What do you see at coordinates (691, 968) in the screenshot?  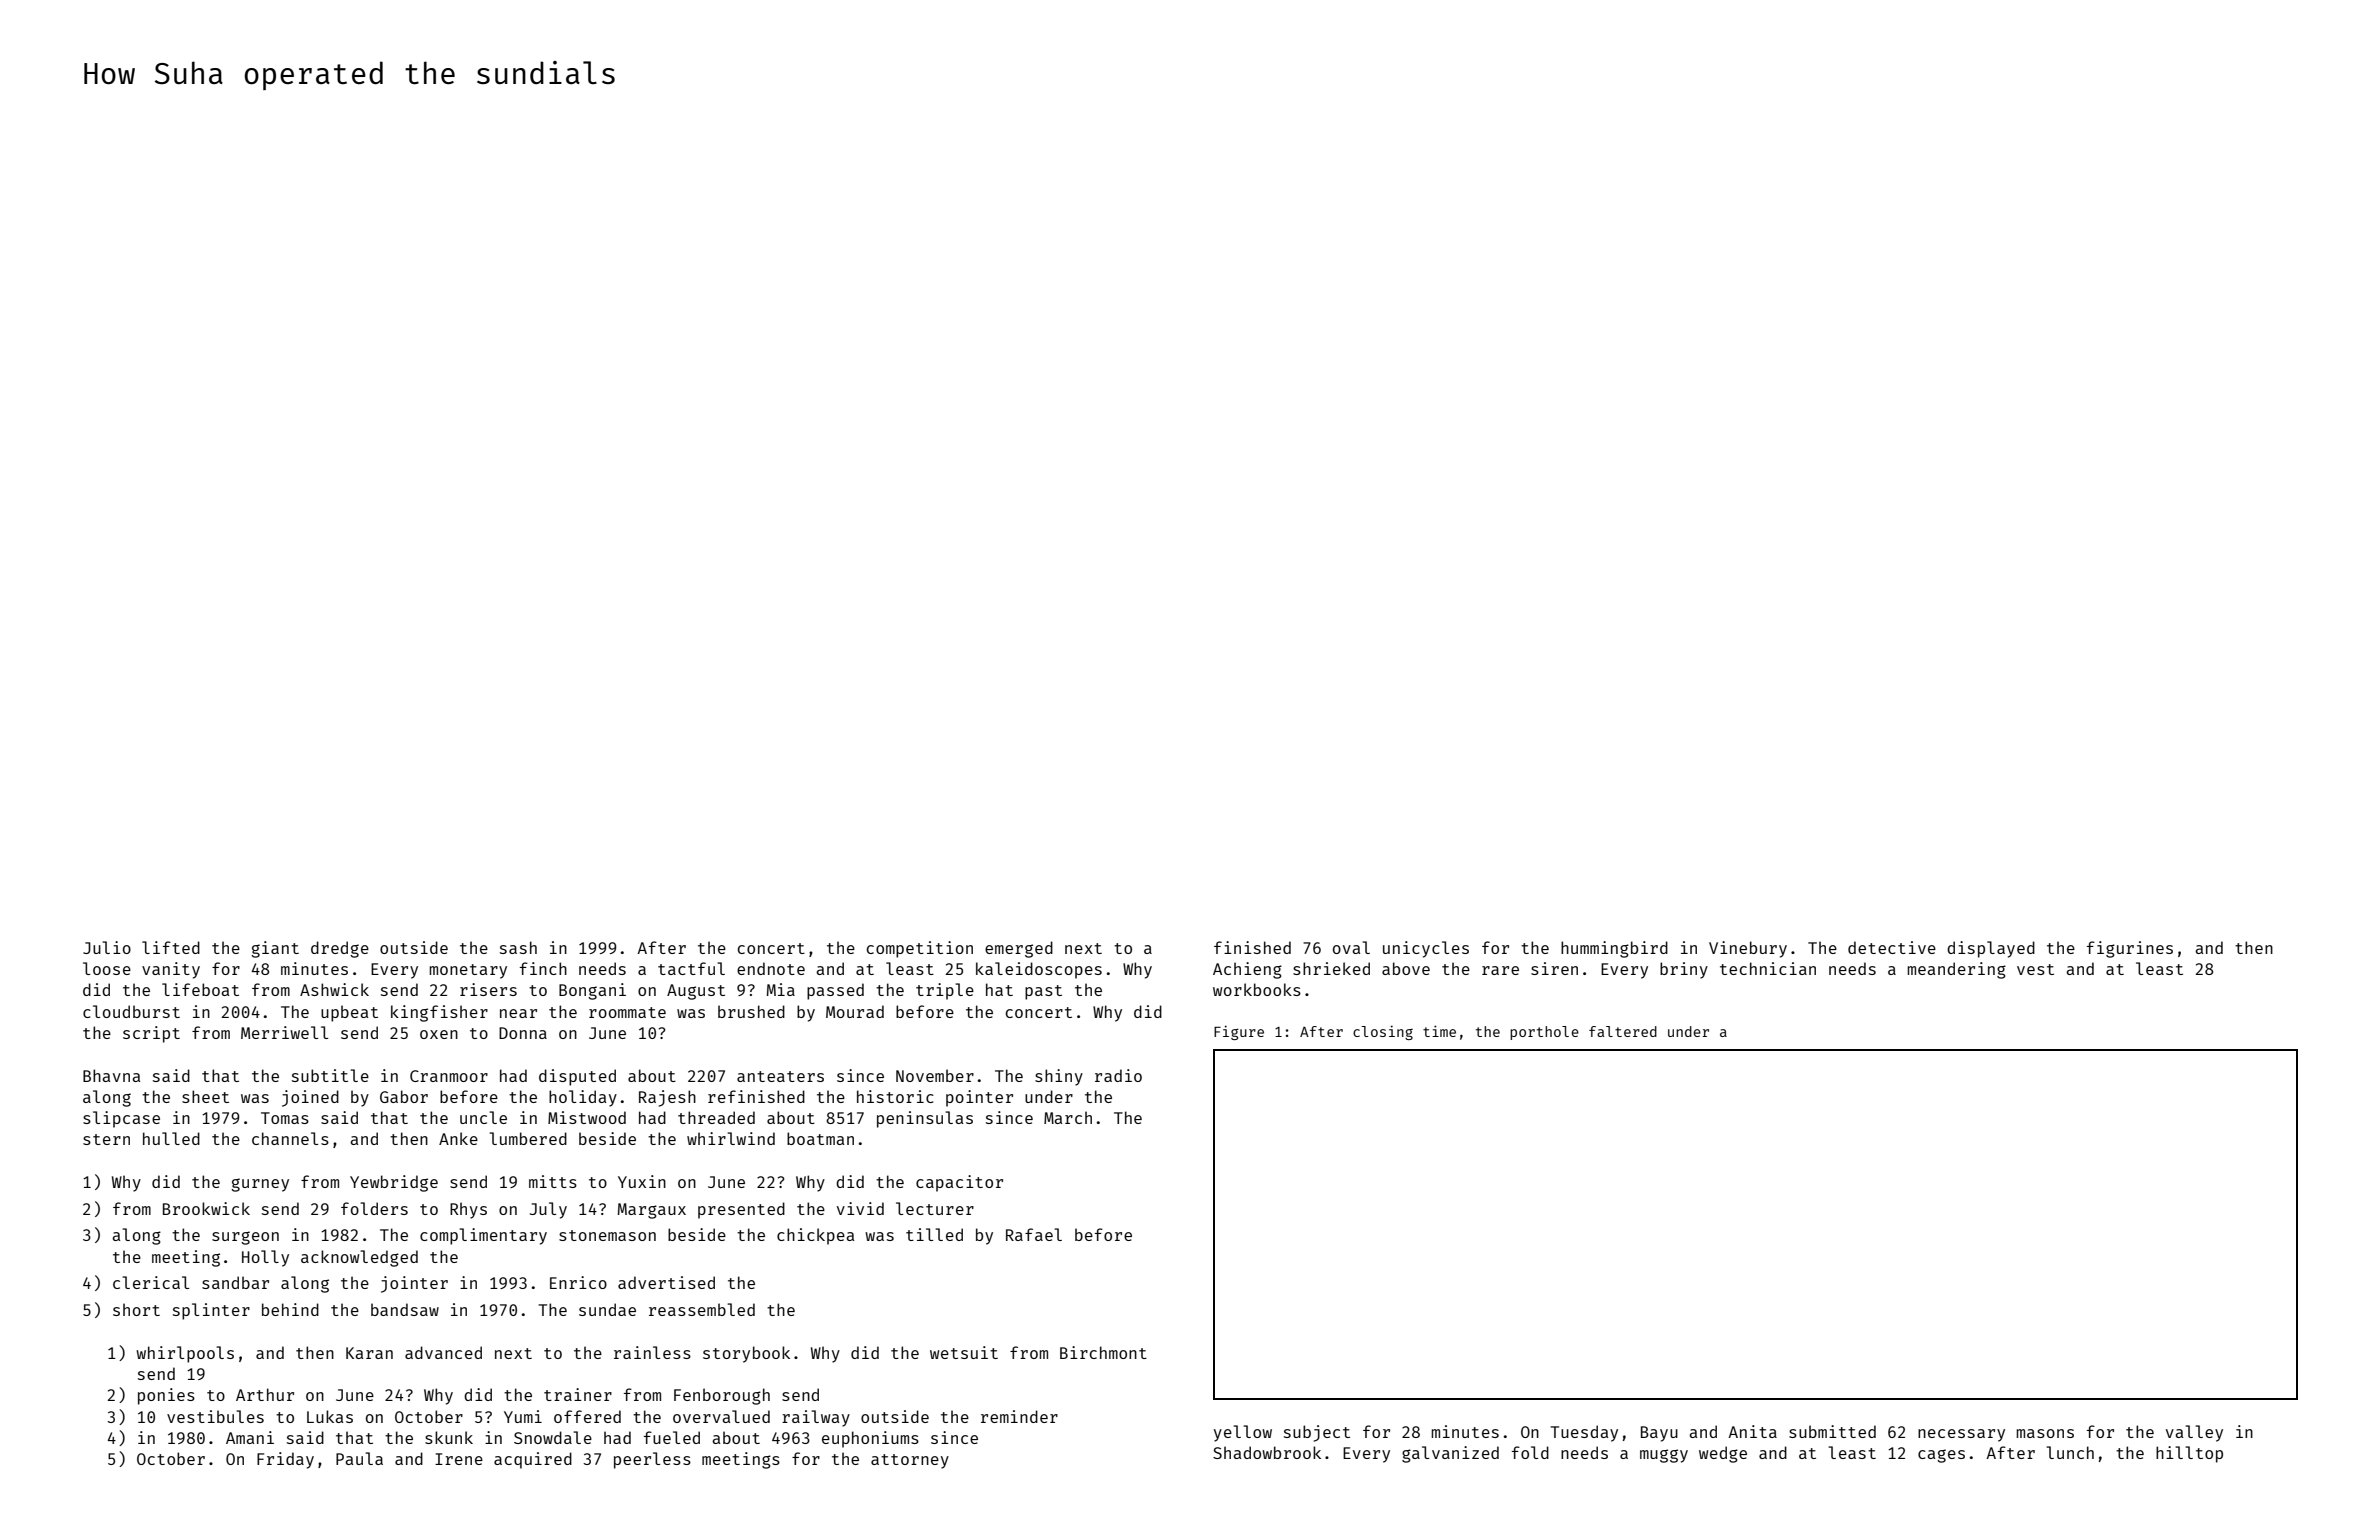 I see `tactful` at bounding box center [691, 968].
